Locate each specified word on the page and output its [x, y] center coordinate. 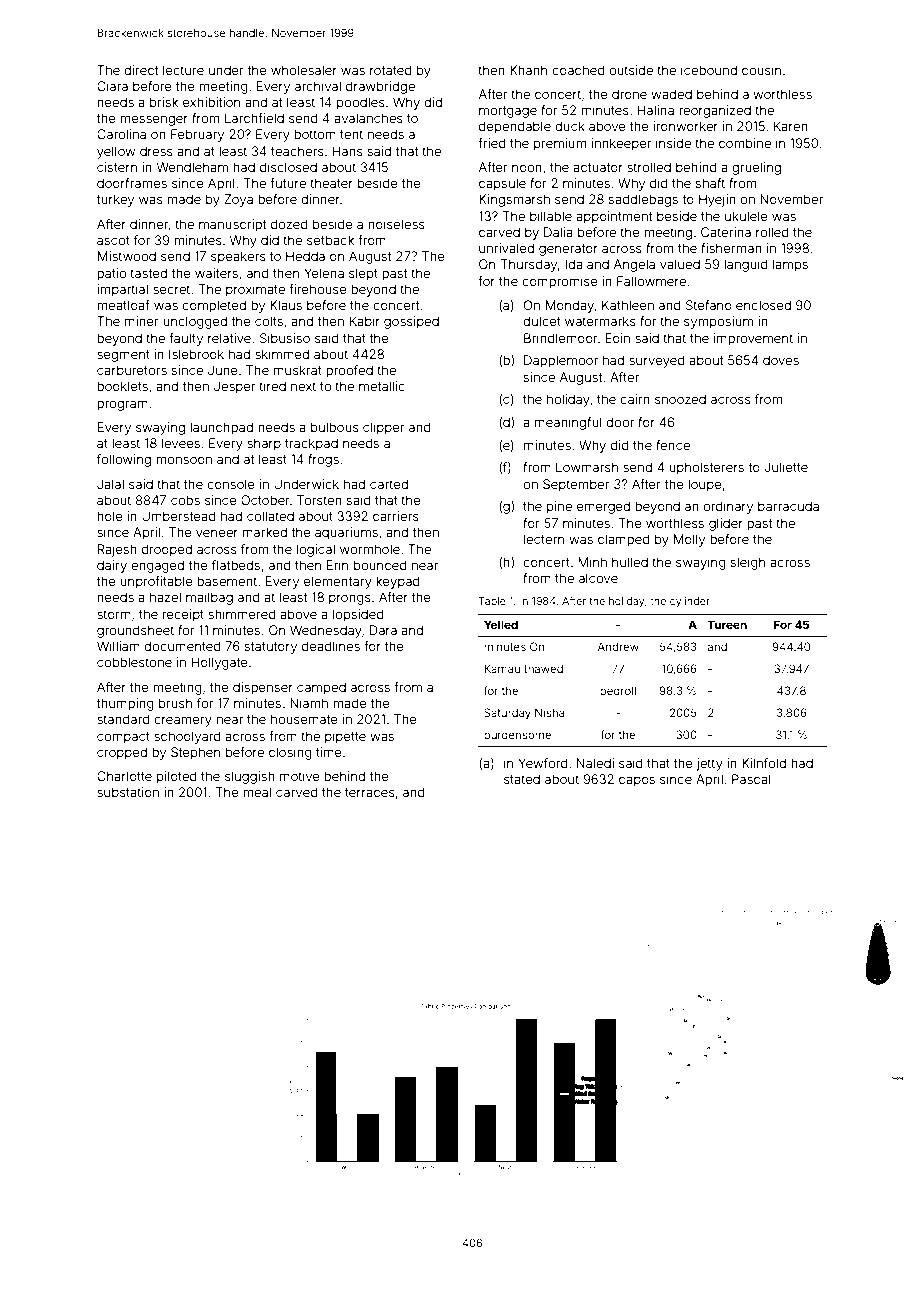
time [329, 752]
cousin [761, 70]
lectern [544, 539]
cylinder [690, 602]
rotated [391, 70]
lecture [183, 70]
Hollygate [220, 663]
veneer [217, 533]
